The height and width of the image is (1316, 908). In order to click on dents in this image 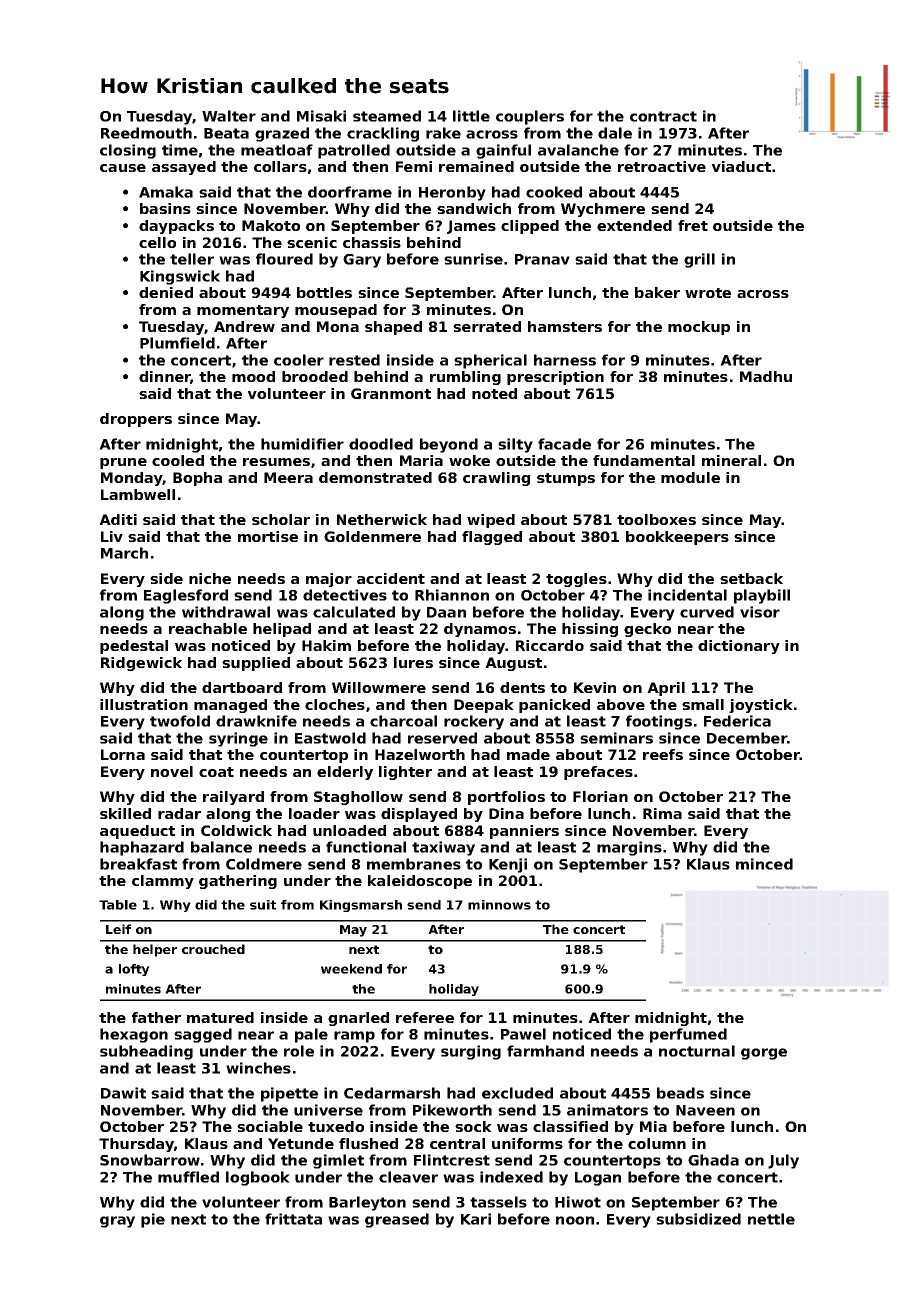, I will do `click(522, 687)`.
